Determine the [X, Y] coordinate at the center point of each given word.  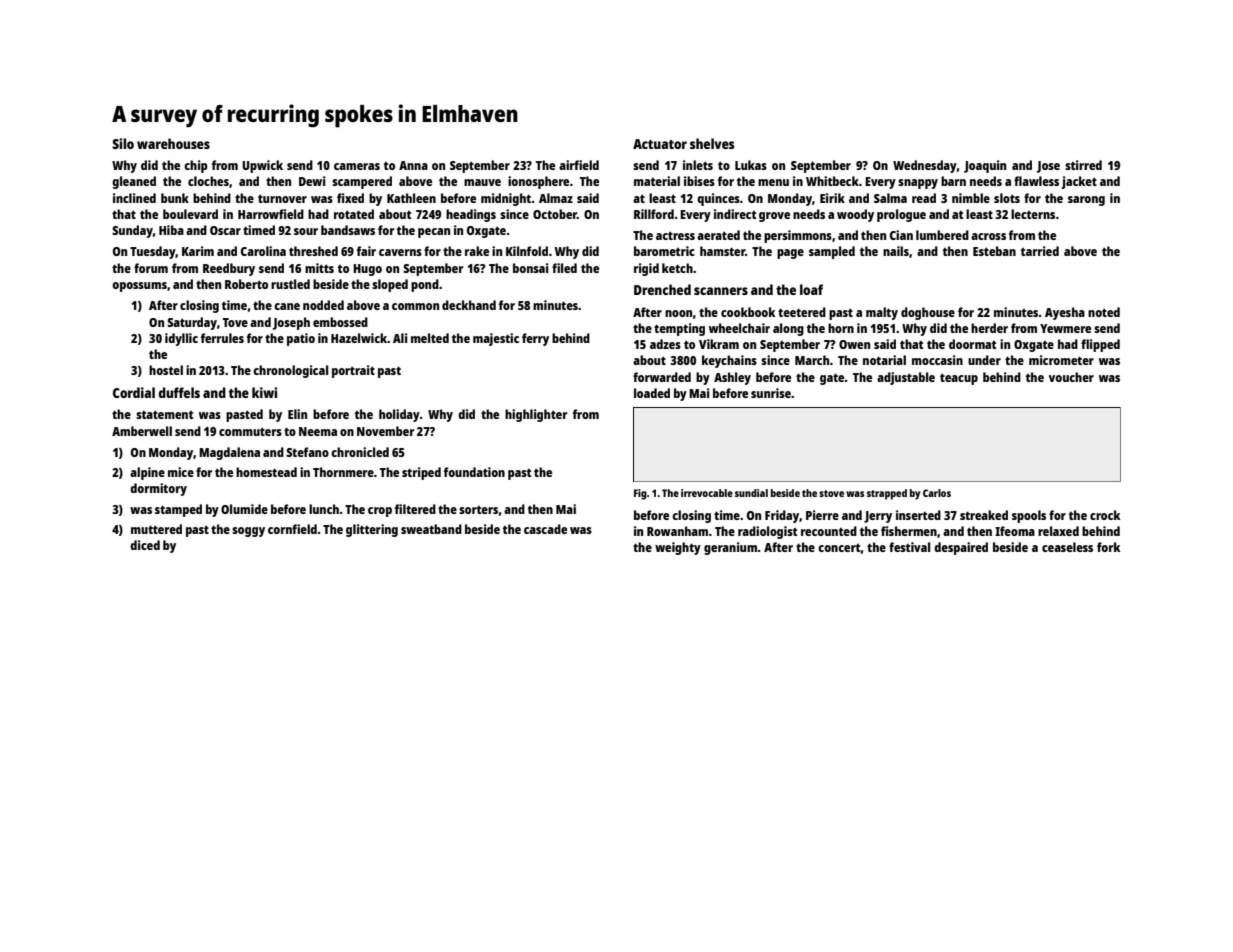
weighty [678, 548]
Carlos [937, 493]
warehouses [173, 143]
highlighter [536, 415]
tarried [1040, 251]
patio [301, 339]
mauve [482, 182]
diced [145, 545]
